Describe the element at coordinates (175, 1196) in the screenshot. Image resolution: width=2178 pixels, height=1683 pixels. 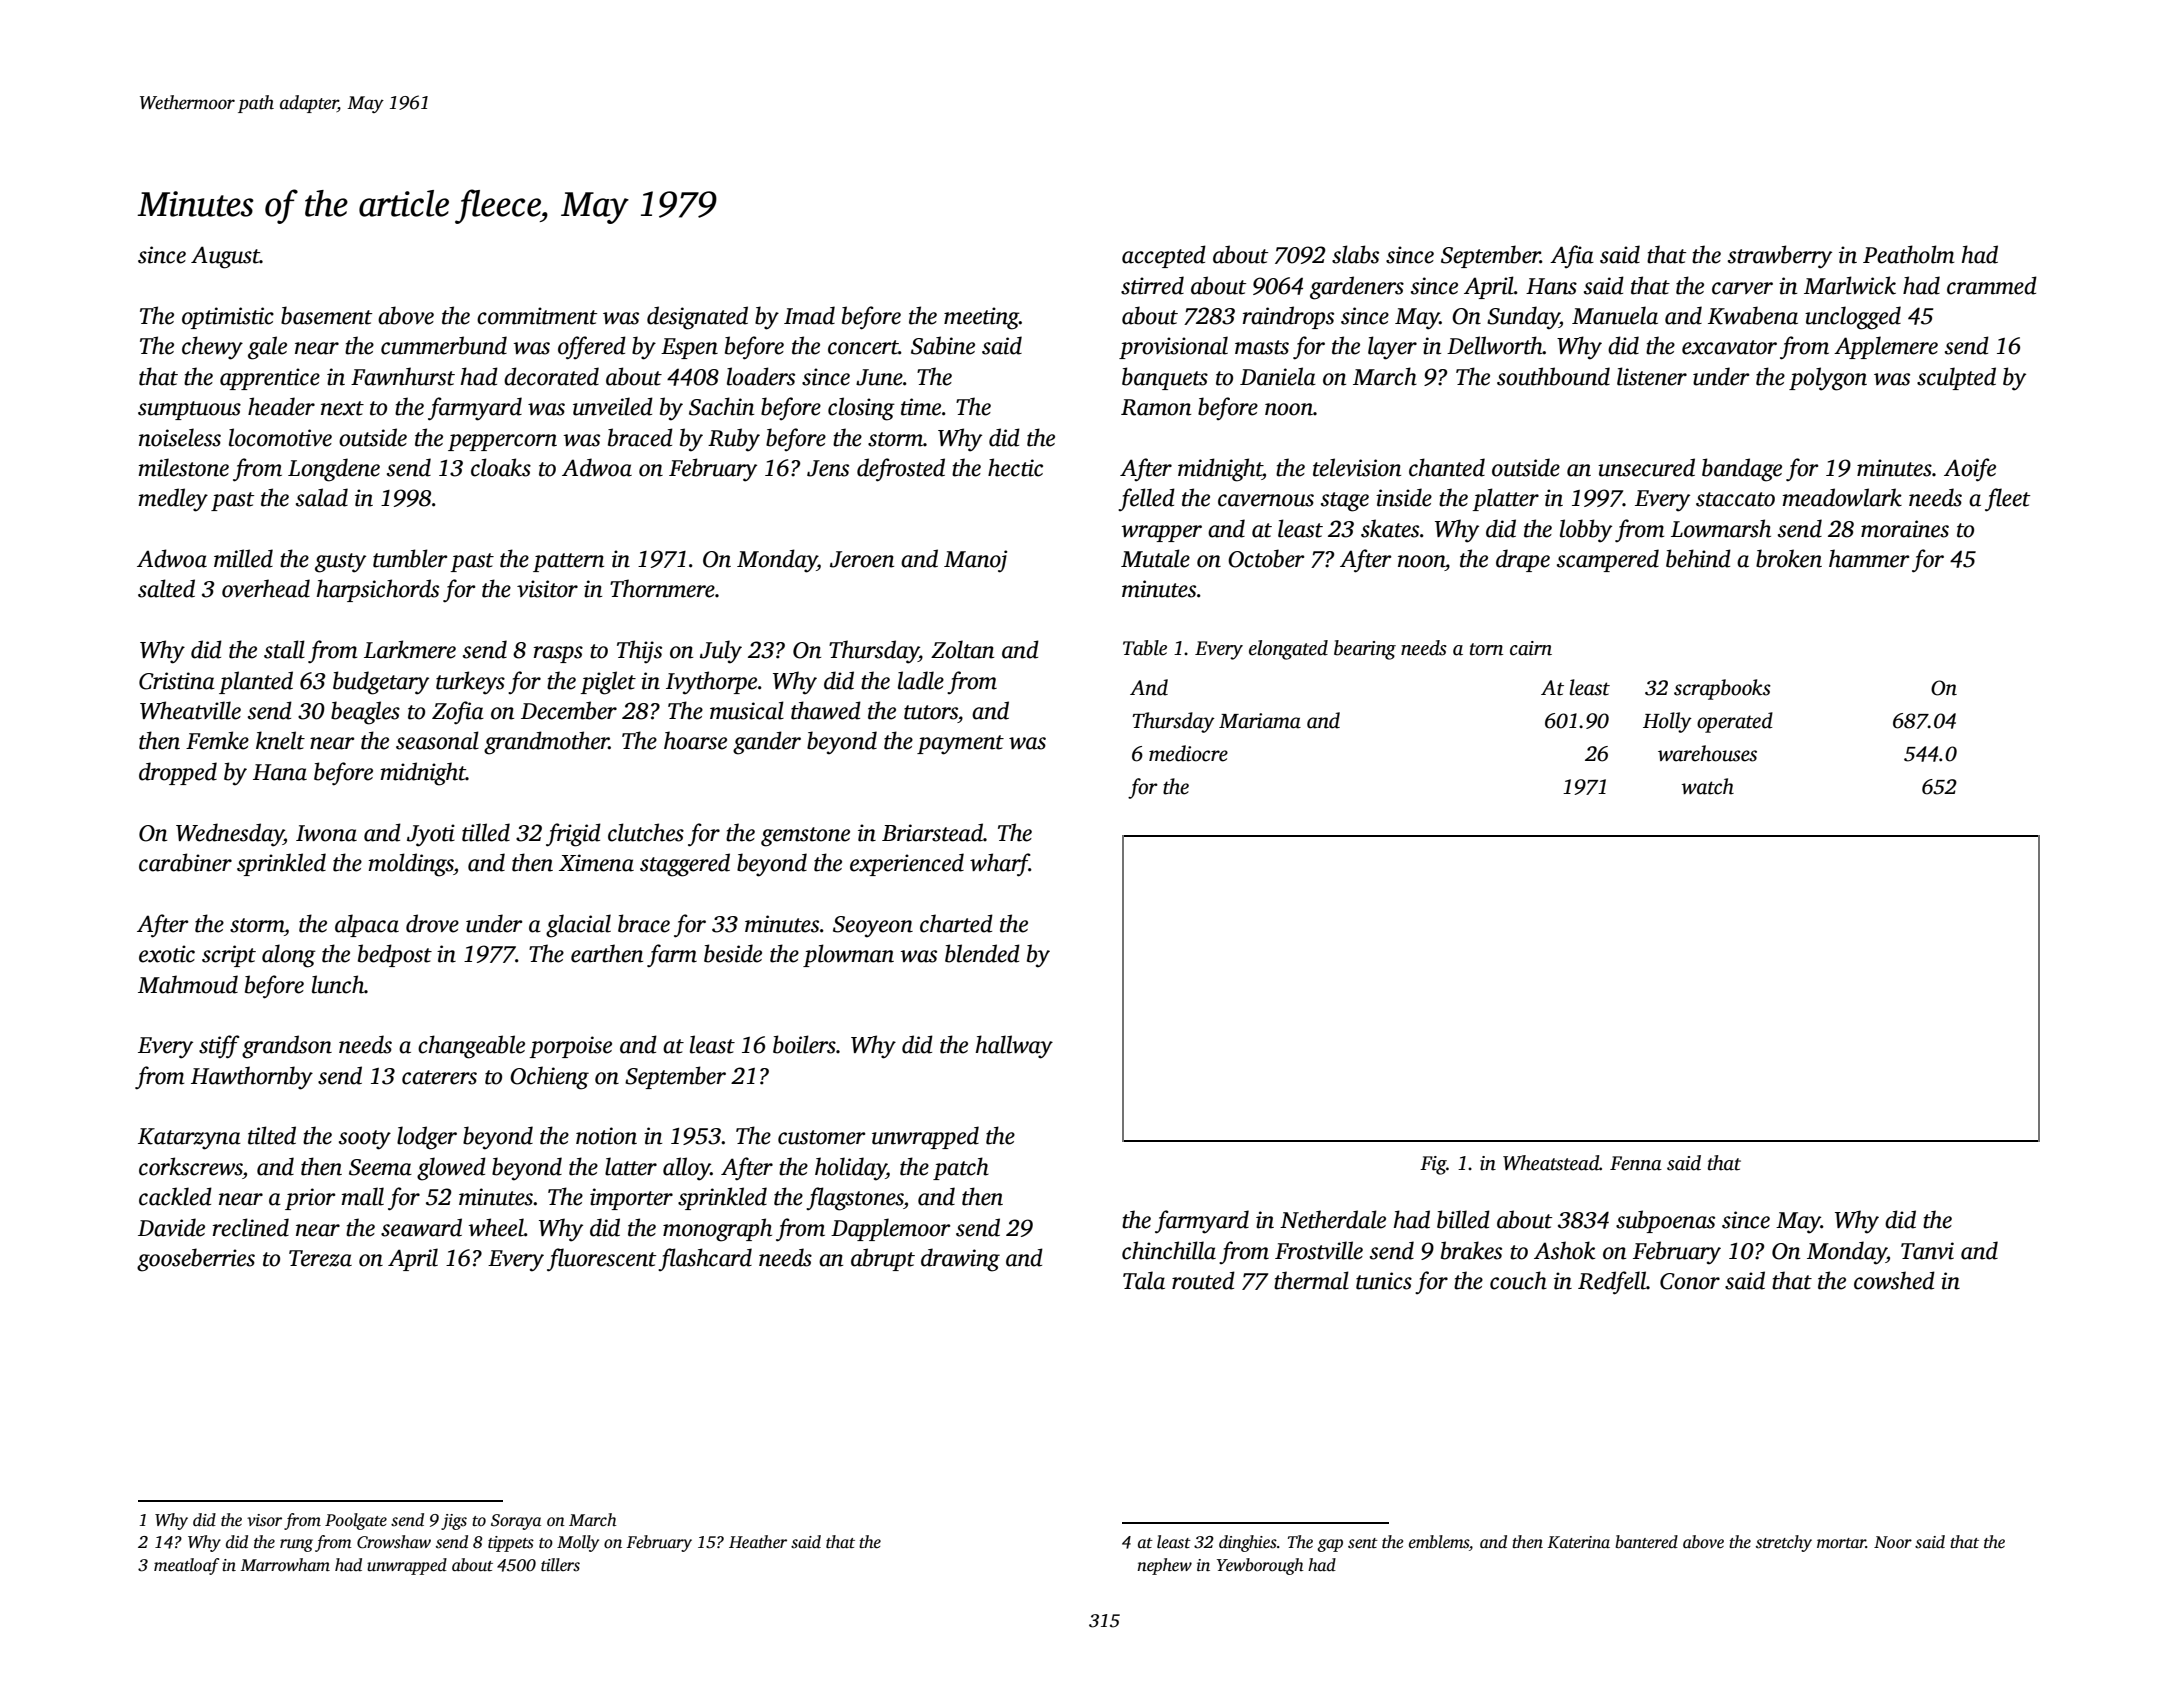
I see `cackled` at that location.
